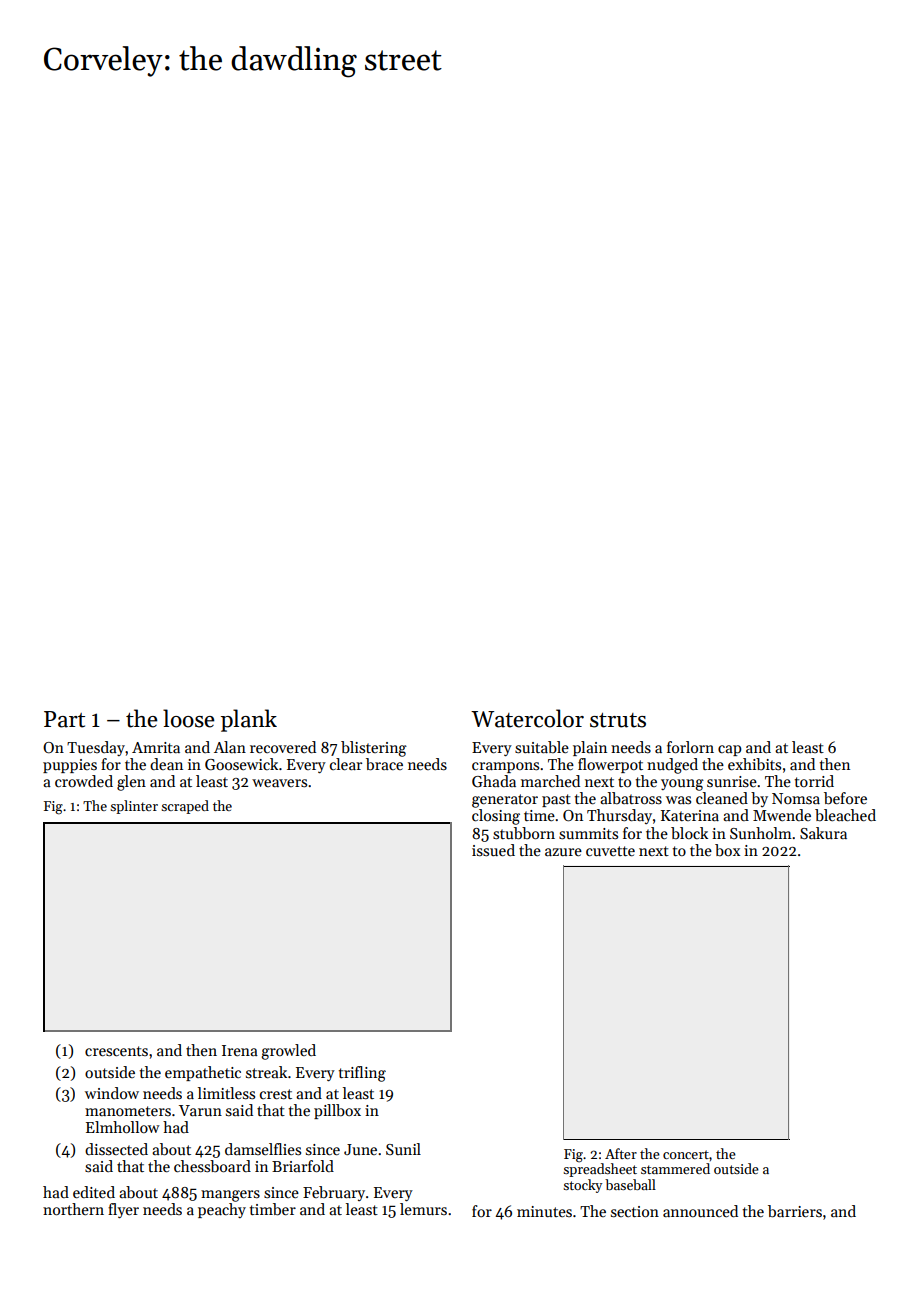 The height and width of the page is (1308, 924). I want to click on edited, so click(94, 1192).
